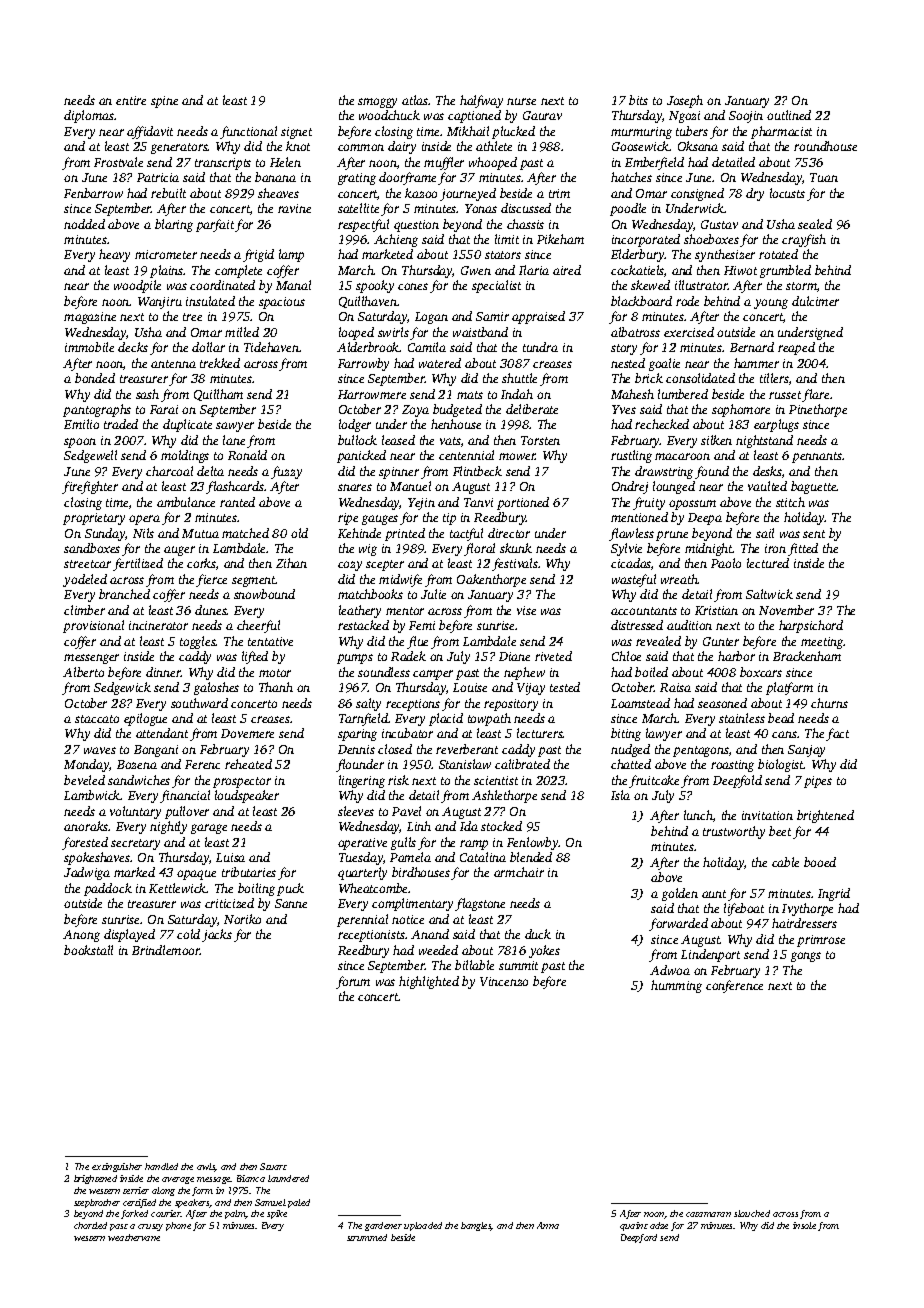 The width and height of the image is (924, 1308). I want to click on snowbound, so click(264, 594).
